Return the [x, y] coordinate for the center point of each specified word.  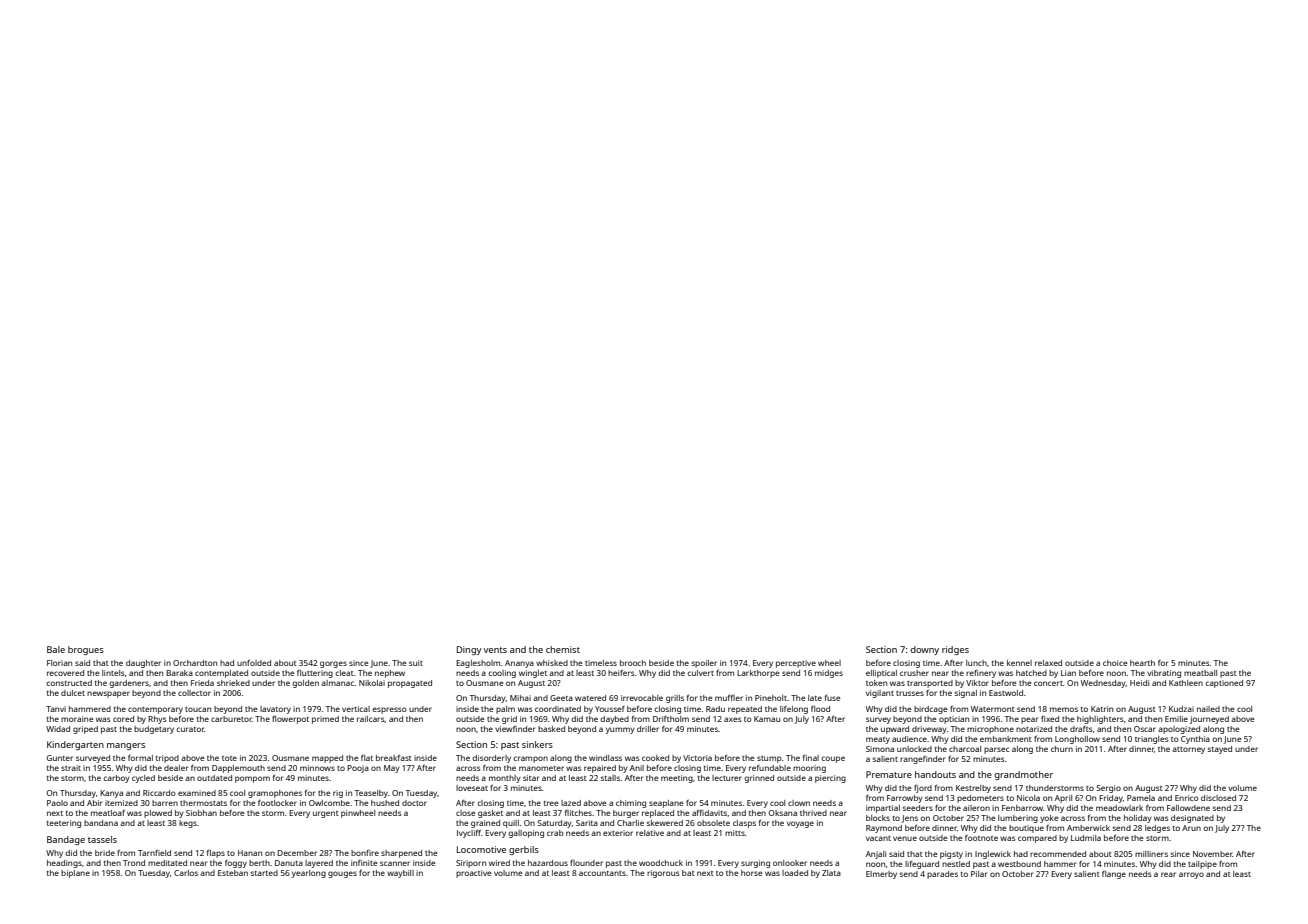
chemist [563, 649]
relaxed [1048, 663]
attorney [1188, 750]
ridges [955, 650]
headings [64, 864]
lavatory [275, 710]
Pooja [358, 769]
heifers [621, 672]
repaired [600, 769]
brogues [86, 650]
